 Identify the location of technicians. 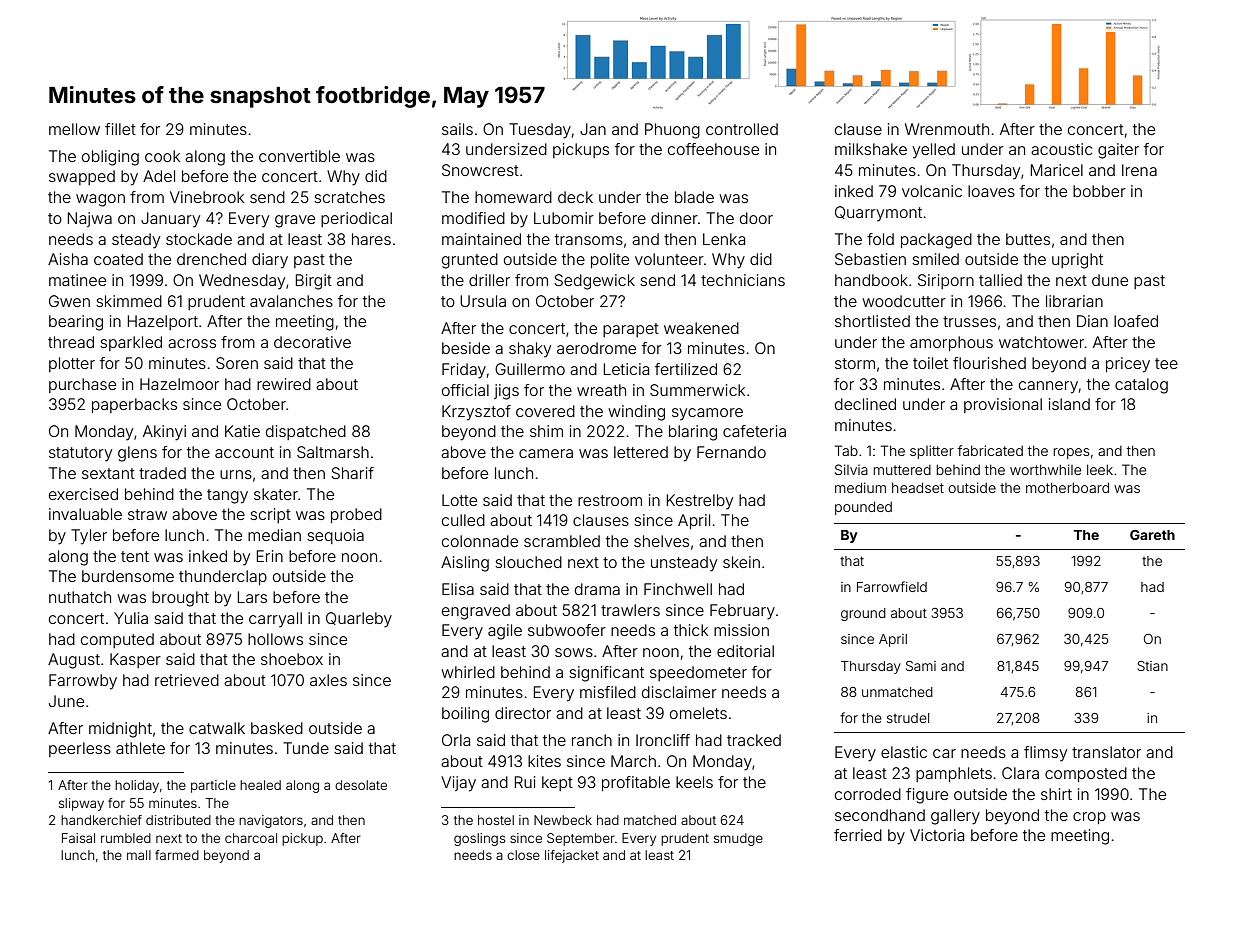
(743, 280).
